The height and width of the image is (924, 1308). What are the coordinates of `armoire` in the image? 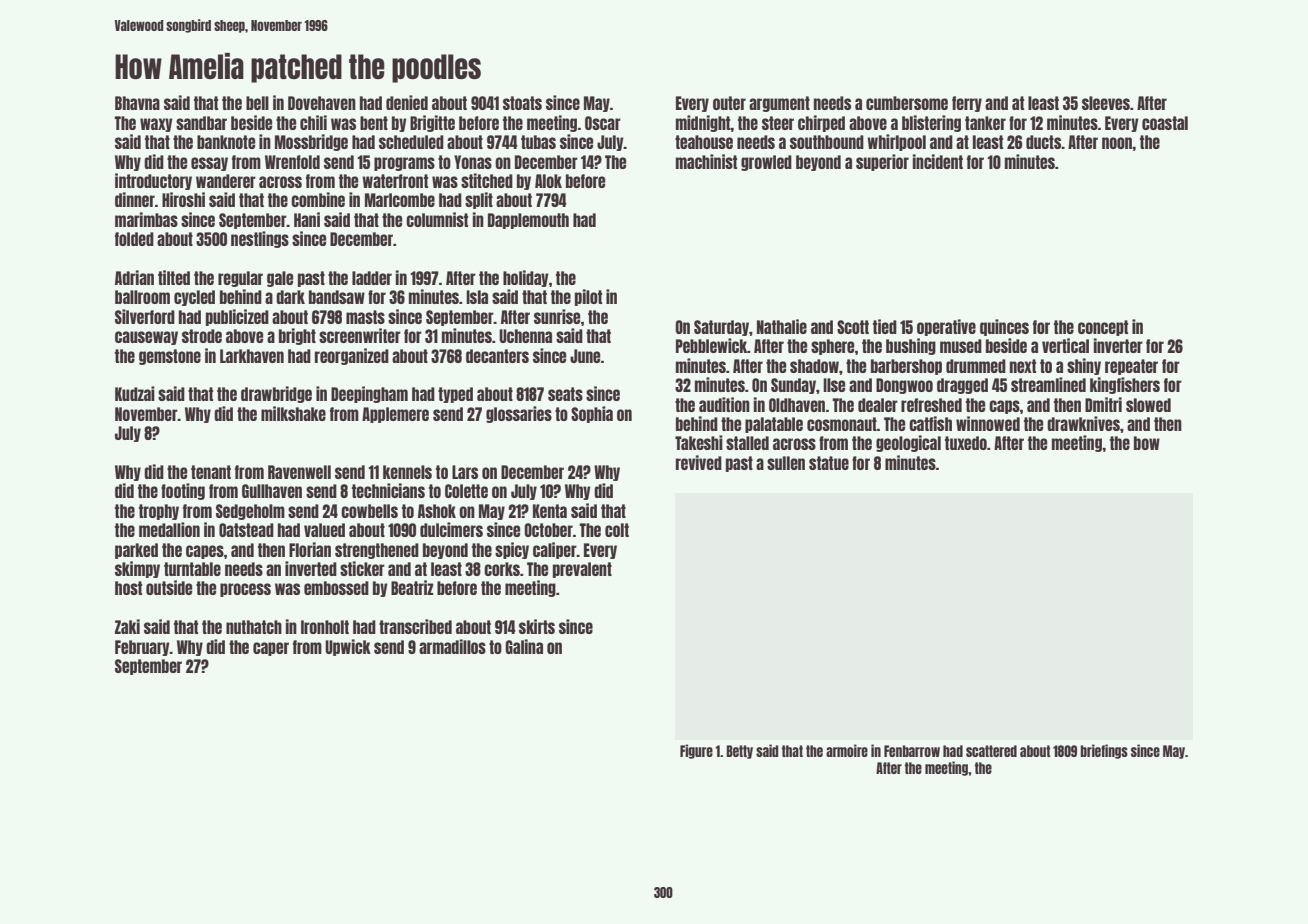 It's located at (847, 750).
